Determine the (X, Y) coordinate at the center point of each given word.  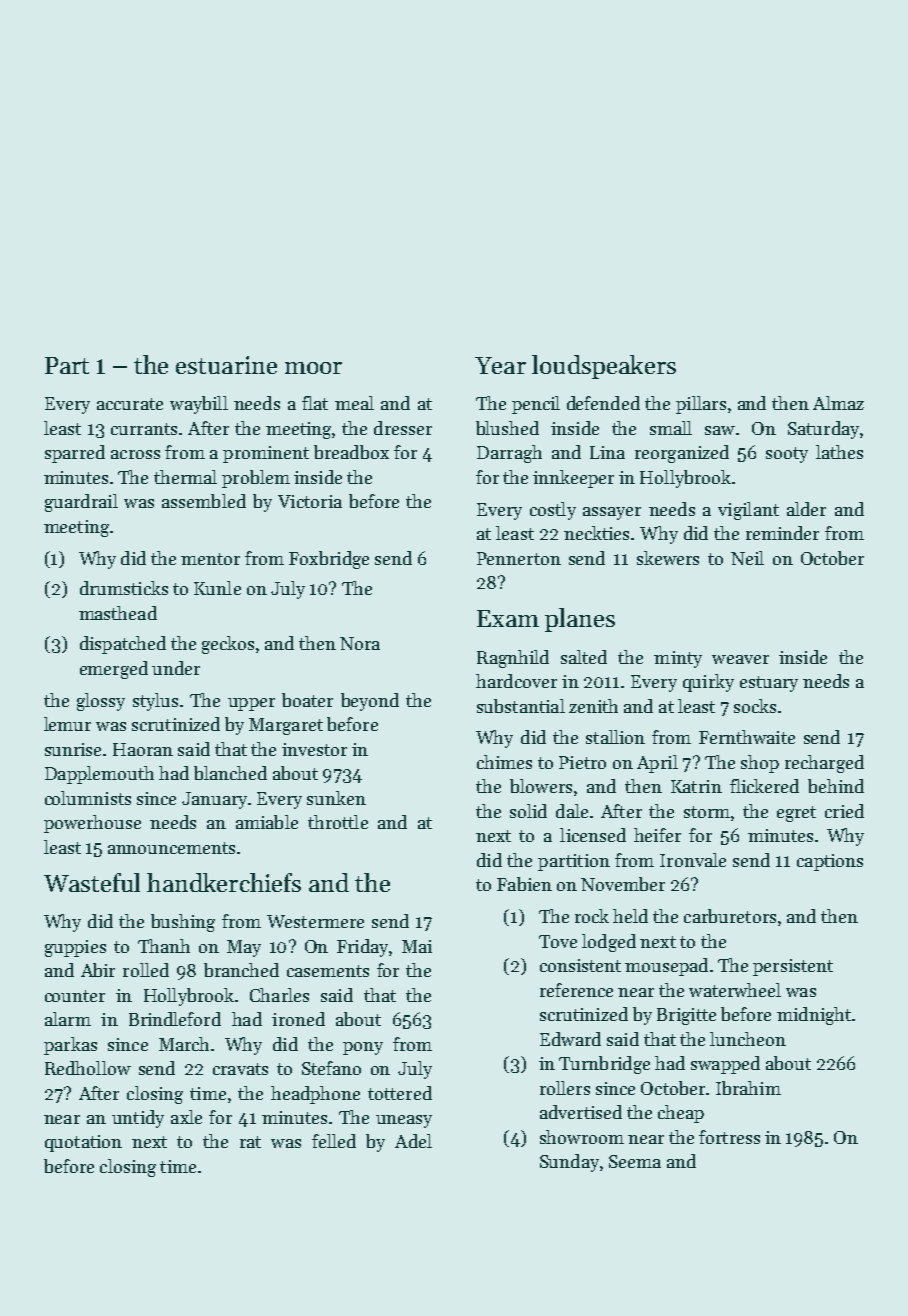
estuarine (226, 365)
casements (328, 971)
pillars (701, 405)
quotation (83, 1143)
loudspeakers (604, 367)
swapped (725, 1065)
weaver (740, 659)
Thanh (164, 946)
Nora (360, 643)
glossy (101, 702)
